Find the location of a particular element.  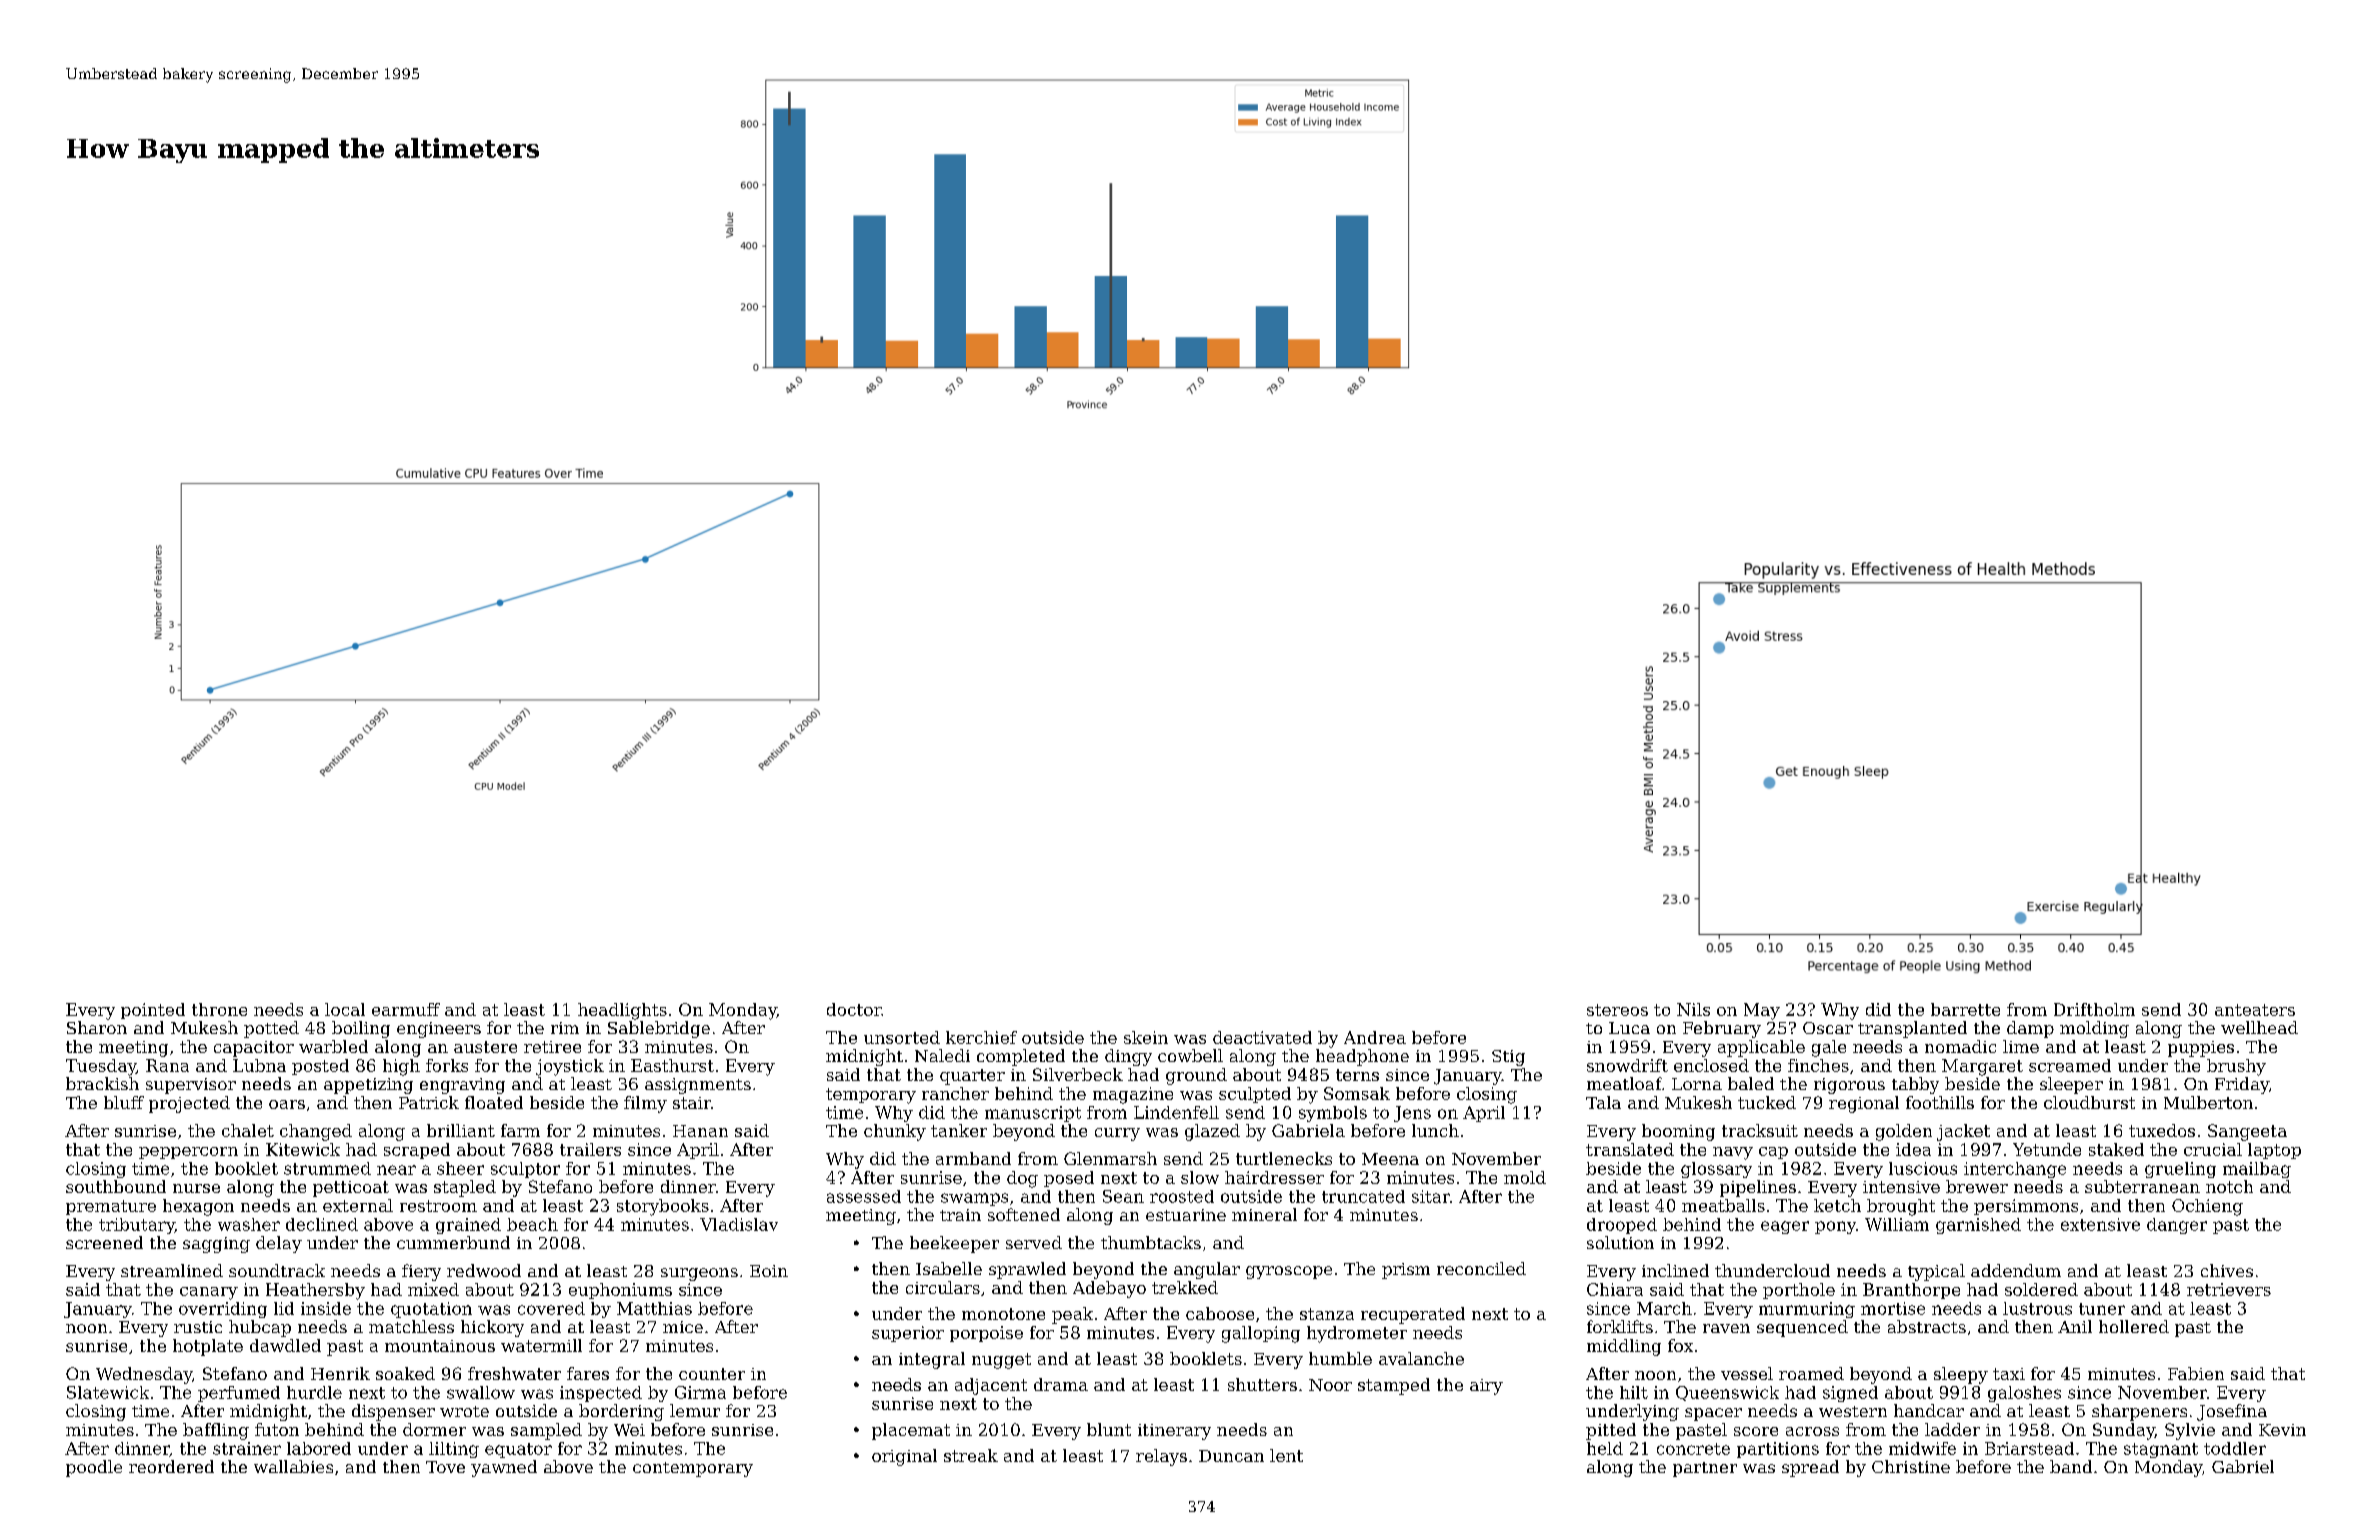

softened is located at coordinates (1024, 1214).
